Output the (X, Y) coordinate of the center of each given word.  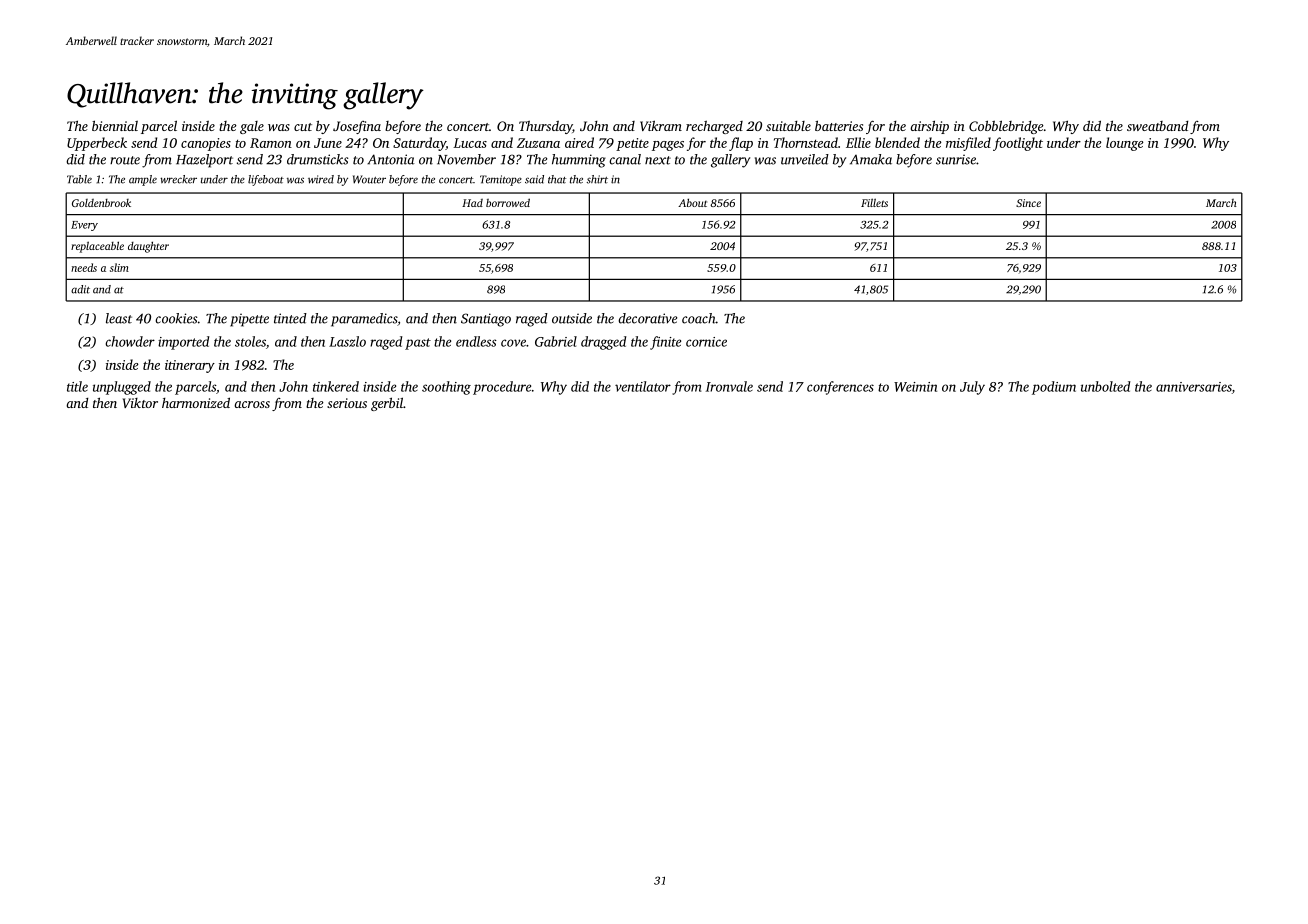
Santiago (486, 320)
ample (143, 180)
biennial (115, 125)
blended (897, 142)
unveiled (805, 159)
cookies (176, 318)
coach (699, 318)
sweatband (1157, 126)
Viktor (140, 403)
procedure (502, 388)
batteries (839, 125)
